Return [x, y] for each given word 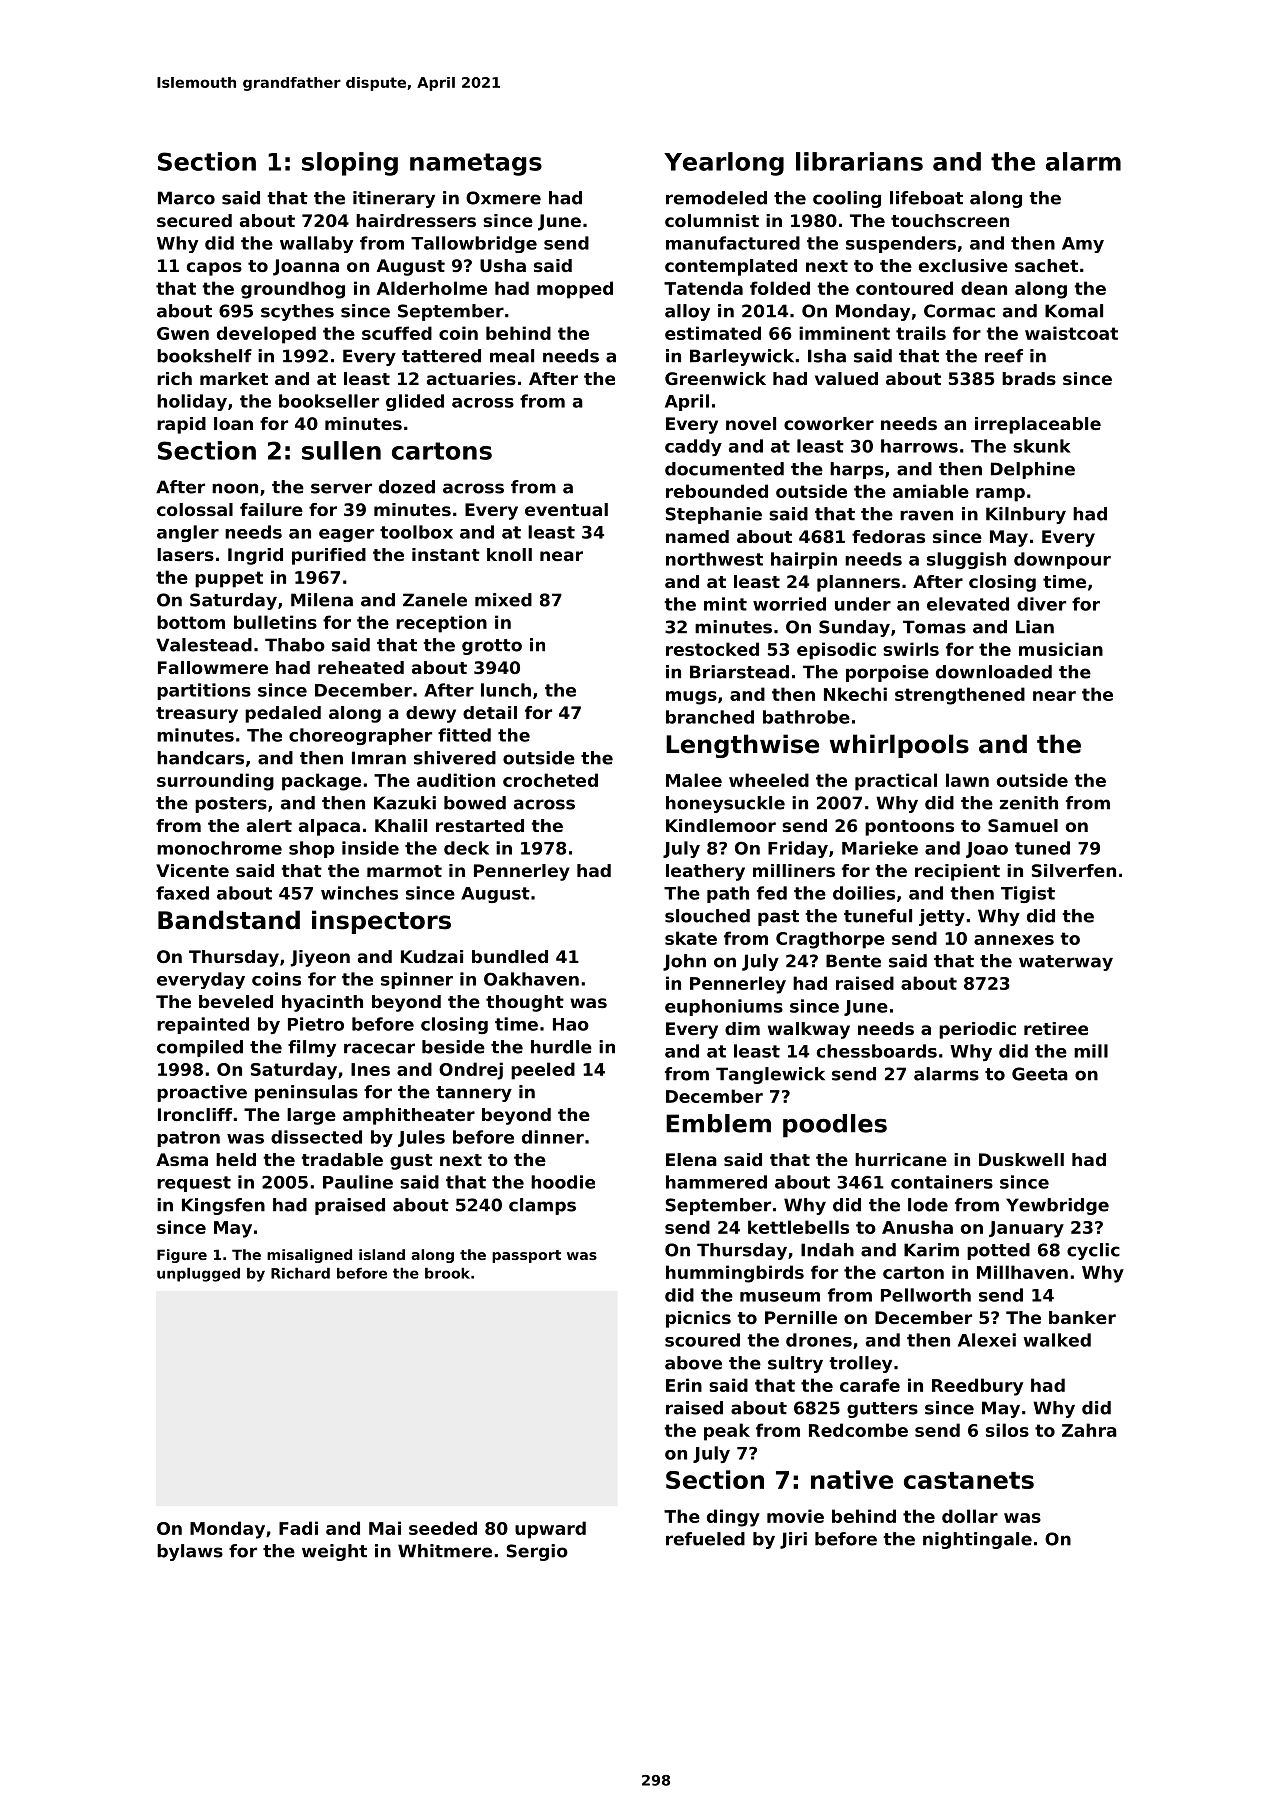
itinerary [394, 199]
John [684, 962]
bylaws [190, 1552]
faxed [182, 893]
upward [550, 1530]
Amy [1083, 245]
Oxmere [503, 198]
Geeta [1040, 1074]
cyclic [1093, 1251]
